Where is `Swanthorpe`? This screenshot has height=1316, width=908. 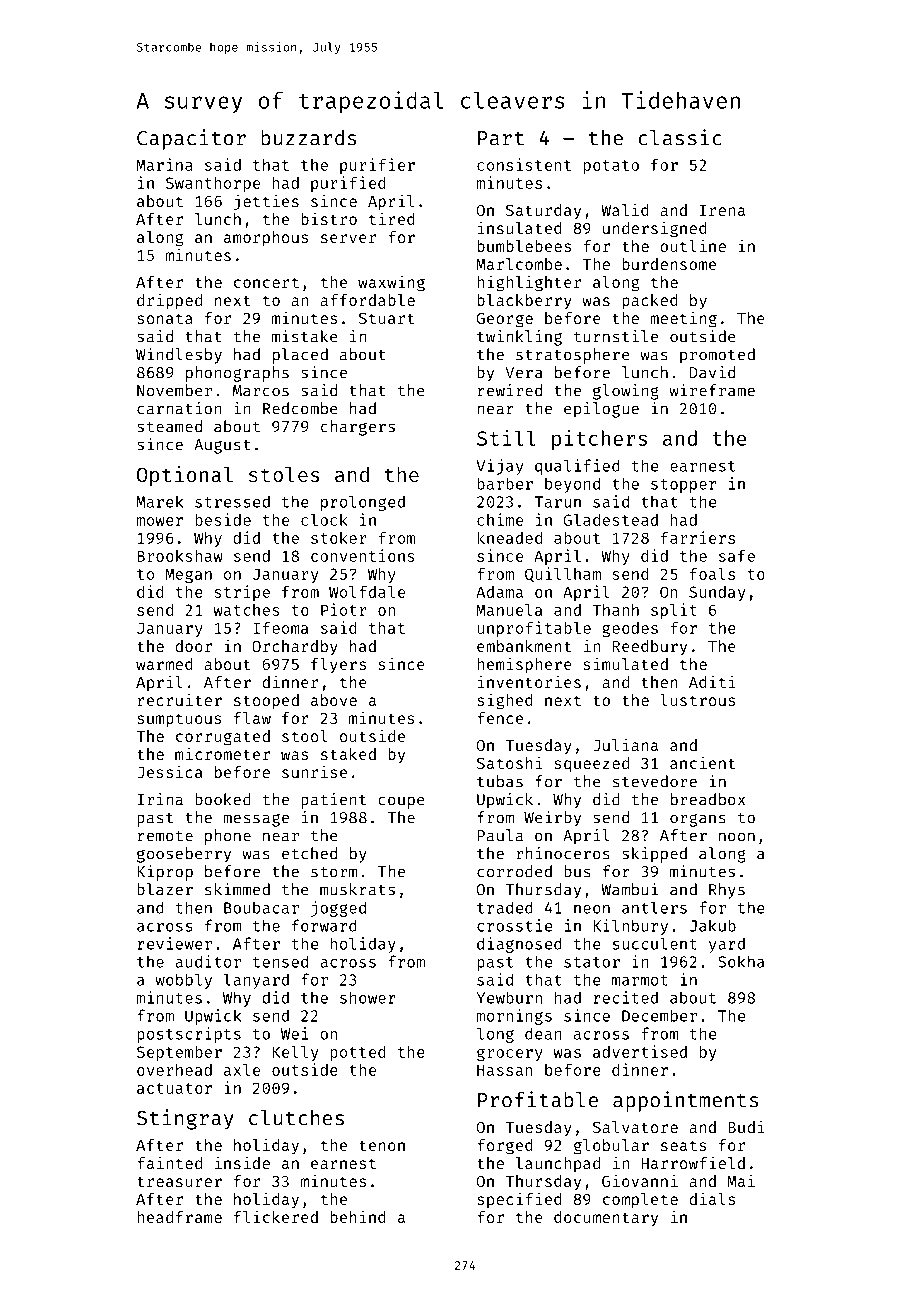
Swanthorpe is located at coordinates (213, 184).
